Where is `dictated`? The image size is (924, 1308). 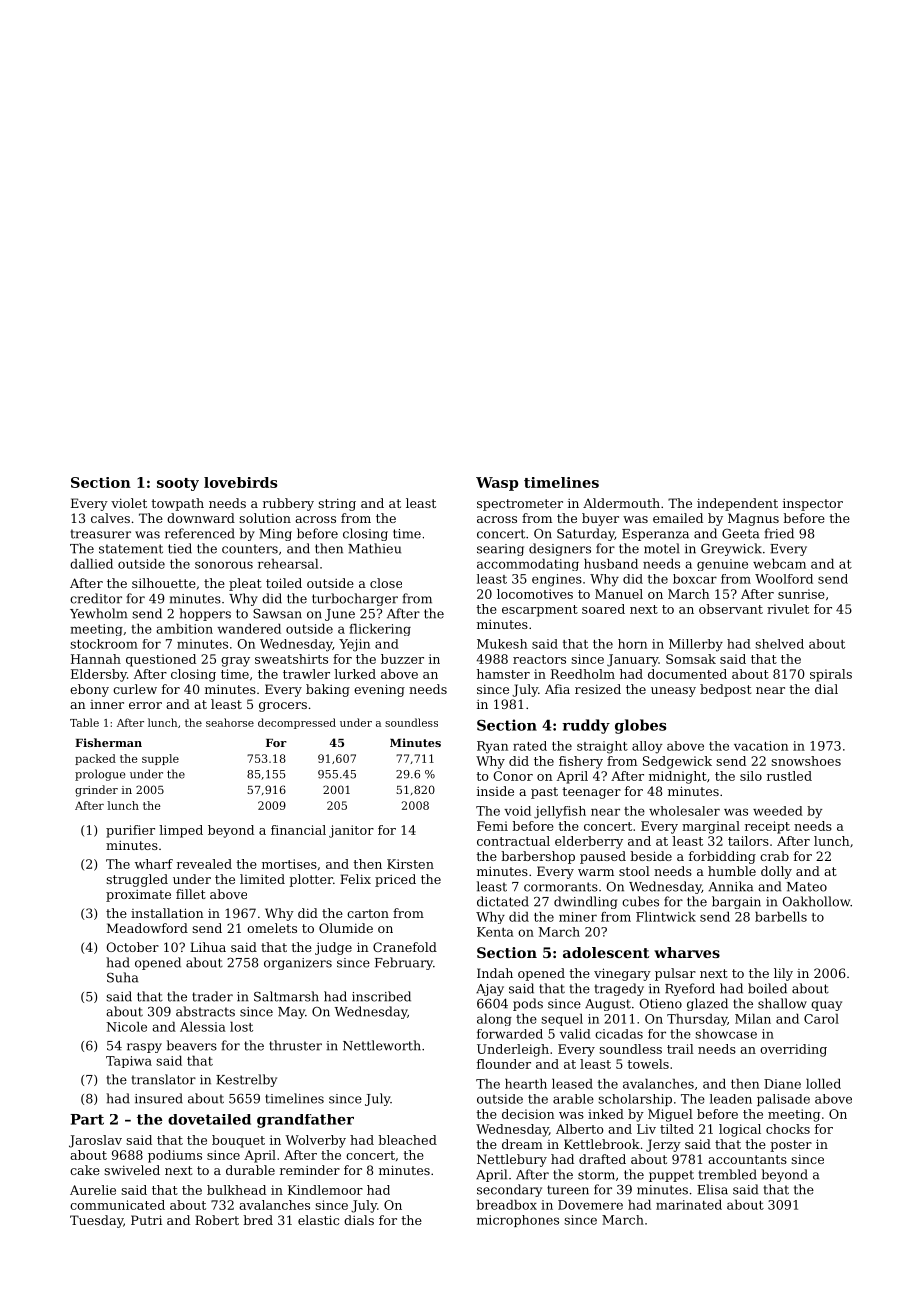
dictated is located at coordinates (503, 901).
